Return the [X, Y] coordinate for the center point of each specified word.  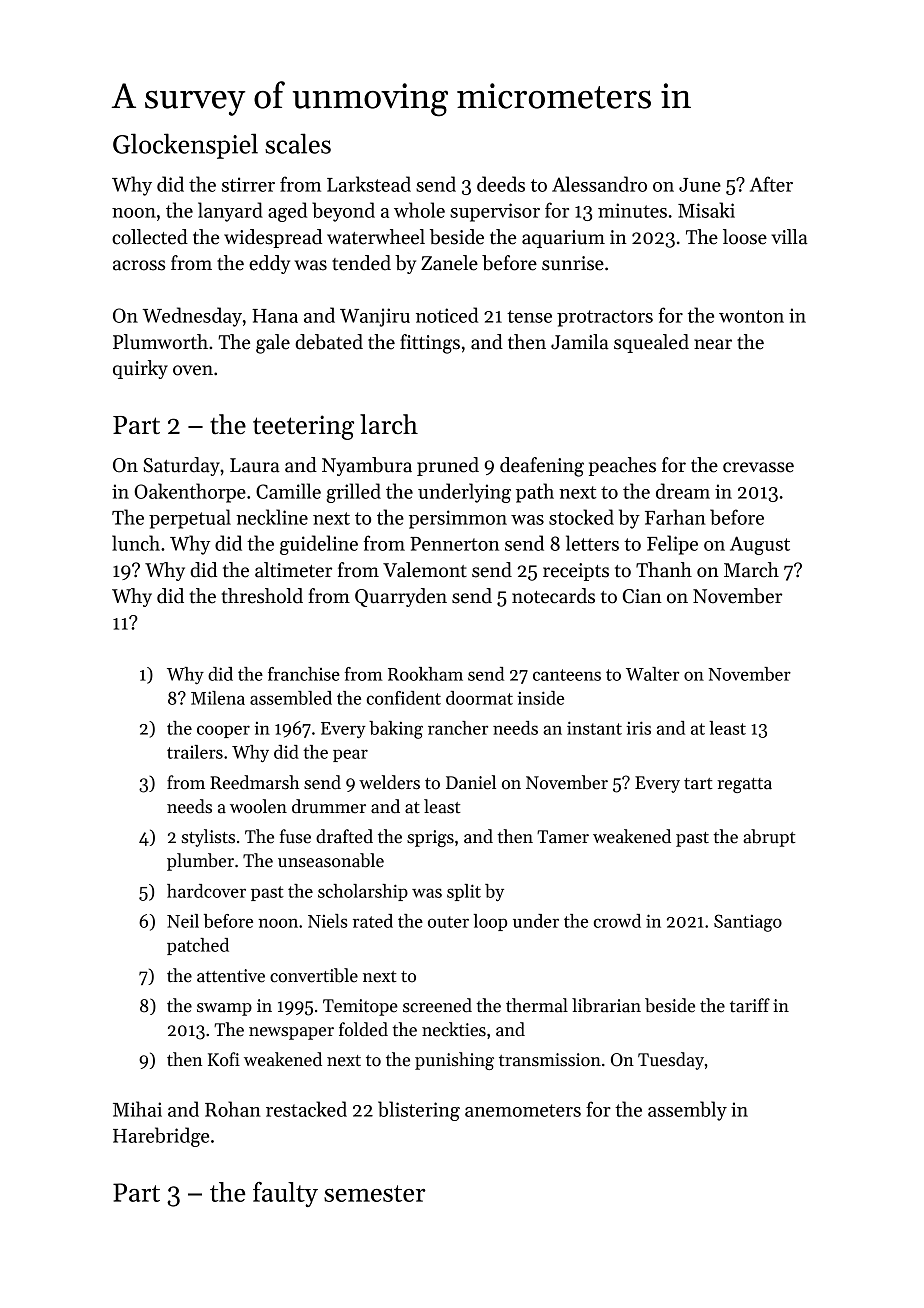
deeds [501, 184]
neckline [272, 517]
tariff [750, 1005]
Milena [218, 698]
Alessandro [599, 184]
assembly [687, 1111]
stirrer [248, 184]
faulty [285, 1194]
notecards [553, 596]
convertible [314, 975]
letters [592, 543]
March [751, 570]
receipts [576, 572]
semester [375, 1193]
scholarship [363, 892]
